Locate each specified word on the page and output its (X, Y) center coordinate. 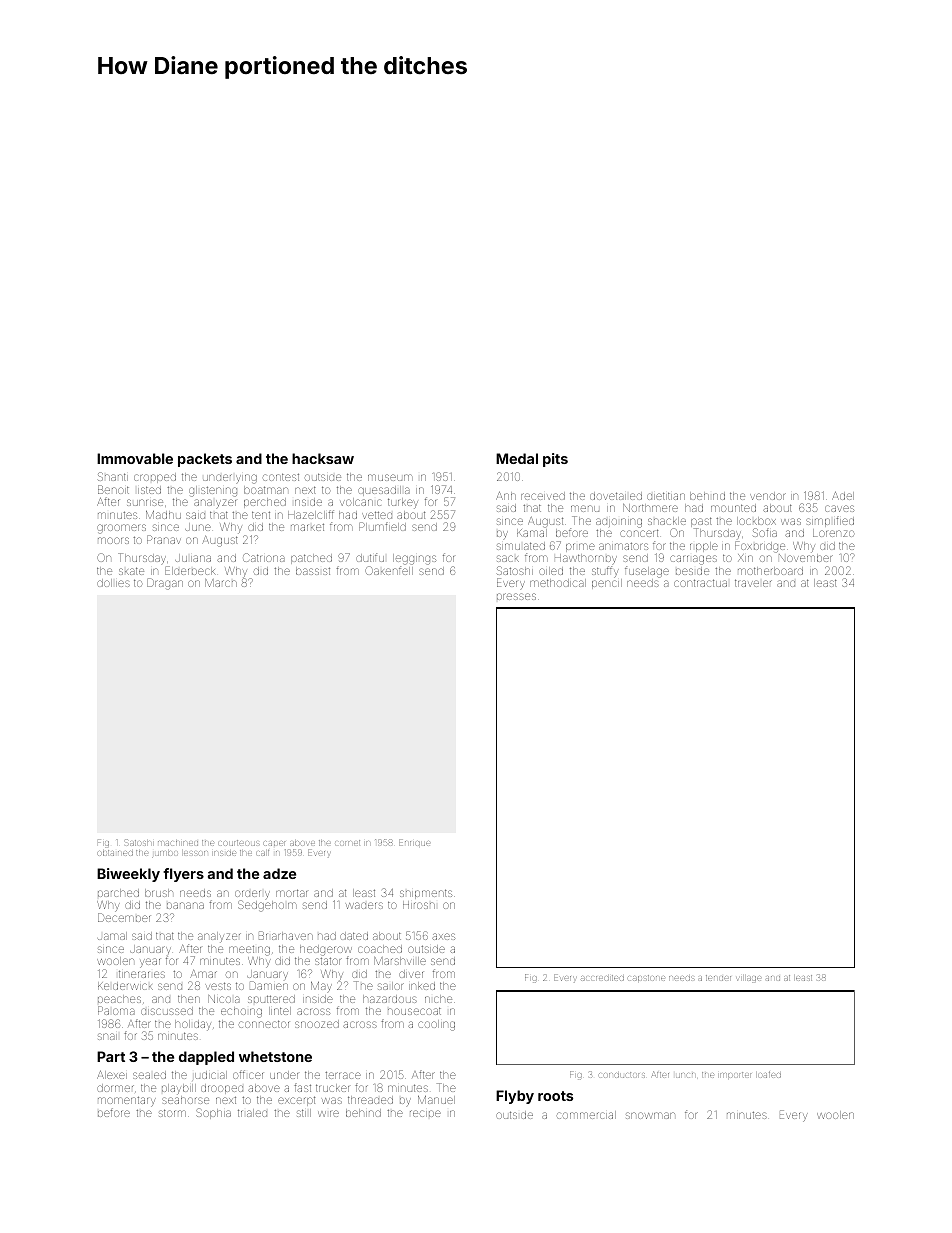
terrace (343, 1075)
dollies (113, 583)
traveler (753, 583)
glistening (213, 491)
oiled (551, 571)
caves (839, 508)
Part (111, 1056)
